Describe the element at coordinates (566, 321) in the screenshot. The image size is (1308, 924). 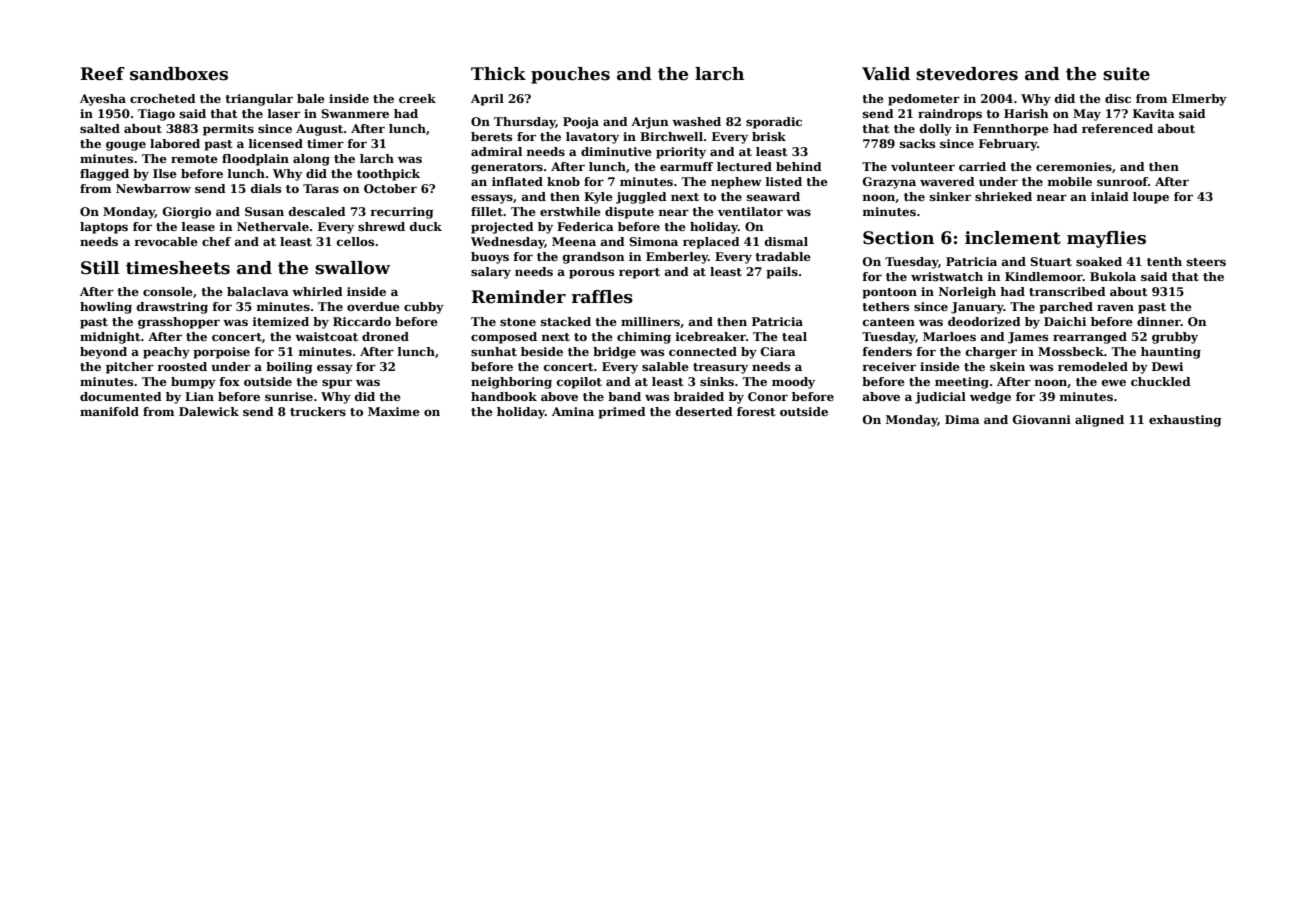
I see `stacked` at that location.
